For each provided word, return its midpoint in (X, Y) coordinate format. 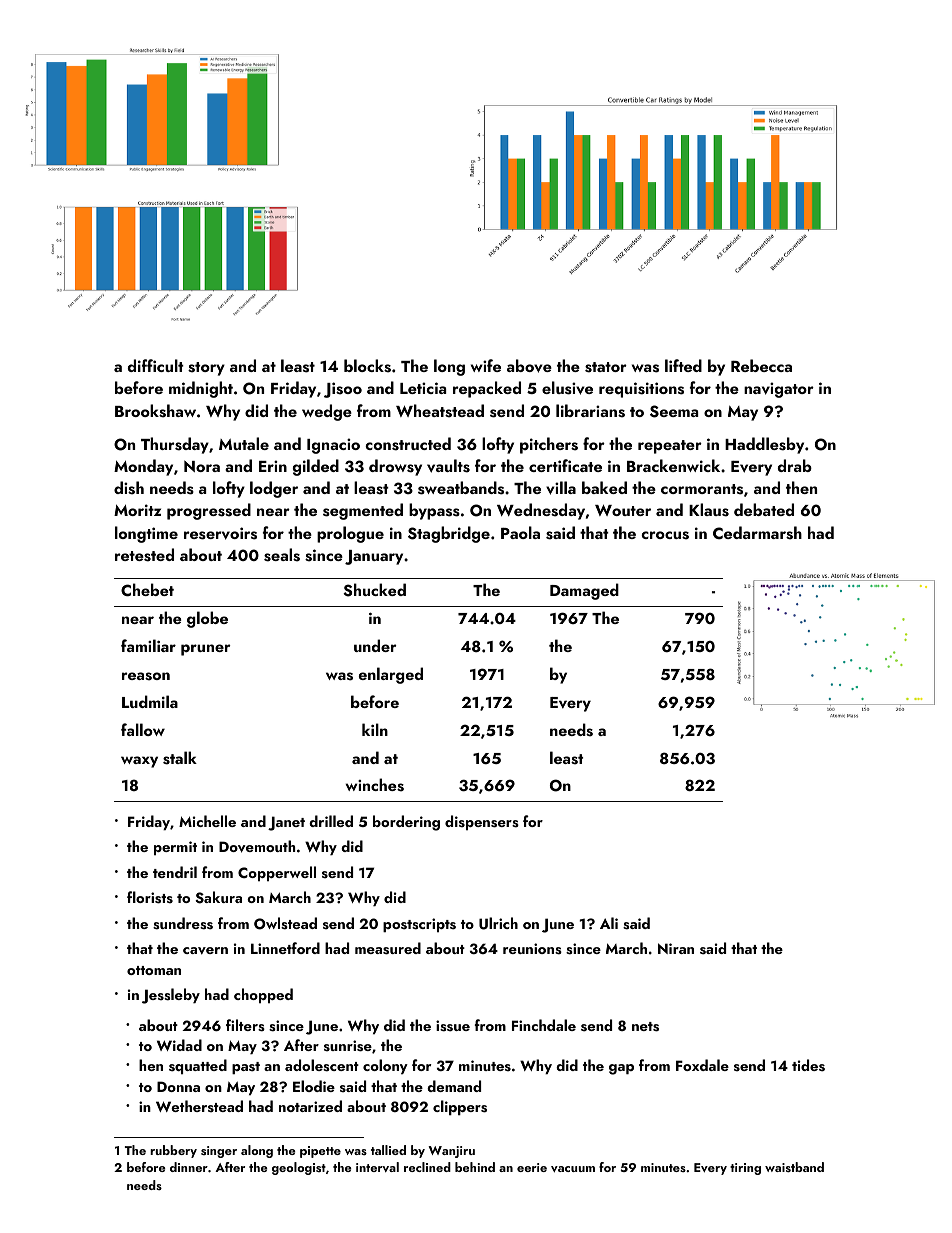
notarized (310, 1106)
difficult (156, 365)
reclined (427, 1167)
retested (144, 555)
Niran (676, 948)
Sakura (218, 897)
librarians (590, 411)
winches (375, 785)
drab (795, 465)
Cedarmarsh (757, 533)
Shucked (374, 590)
